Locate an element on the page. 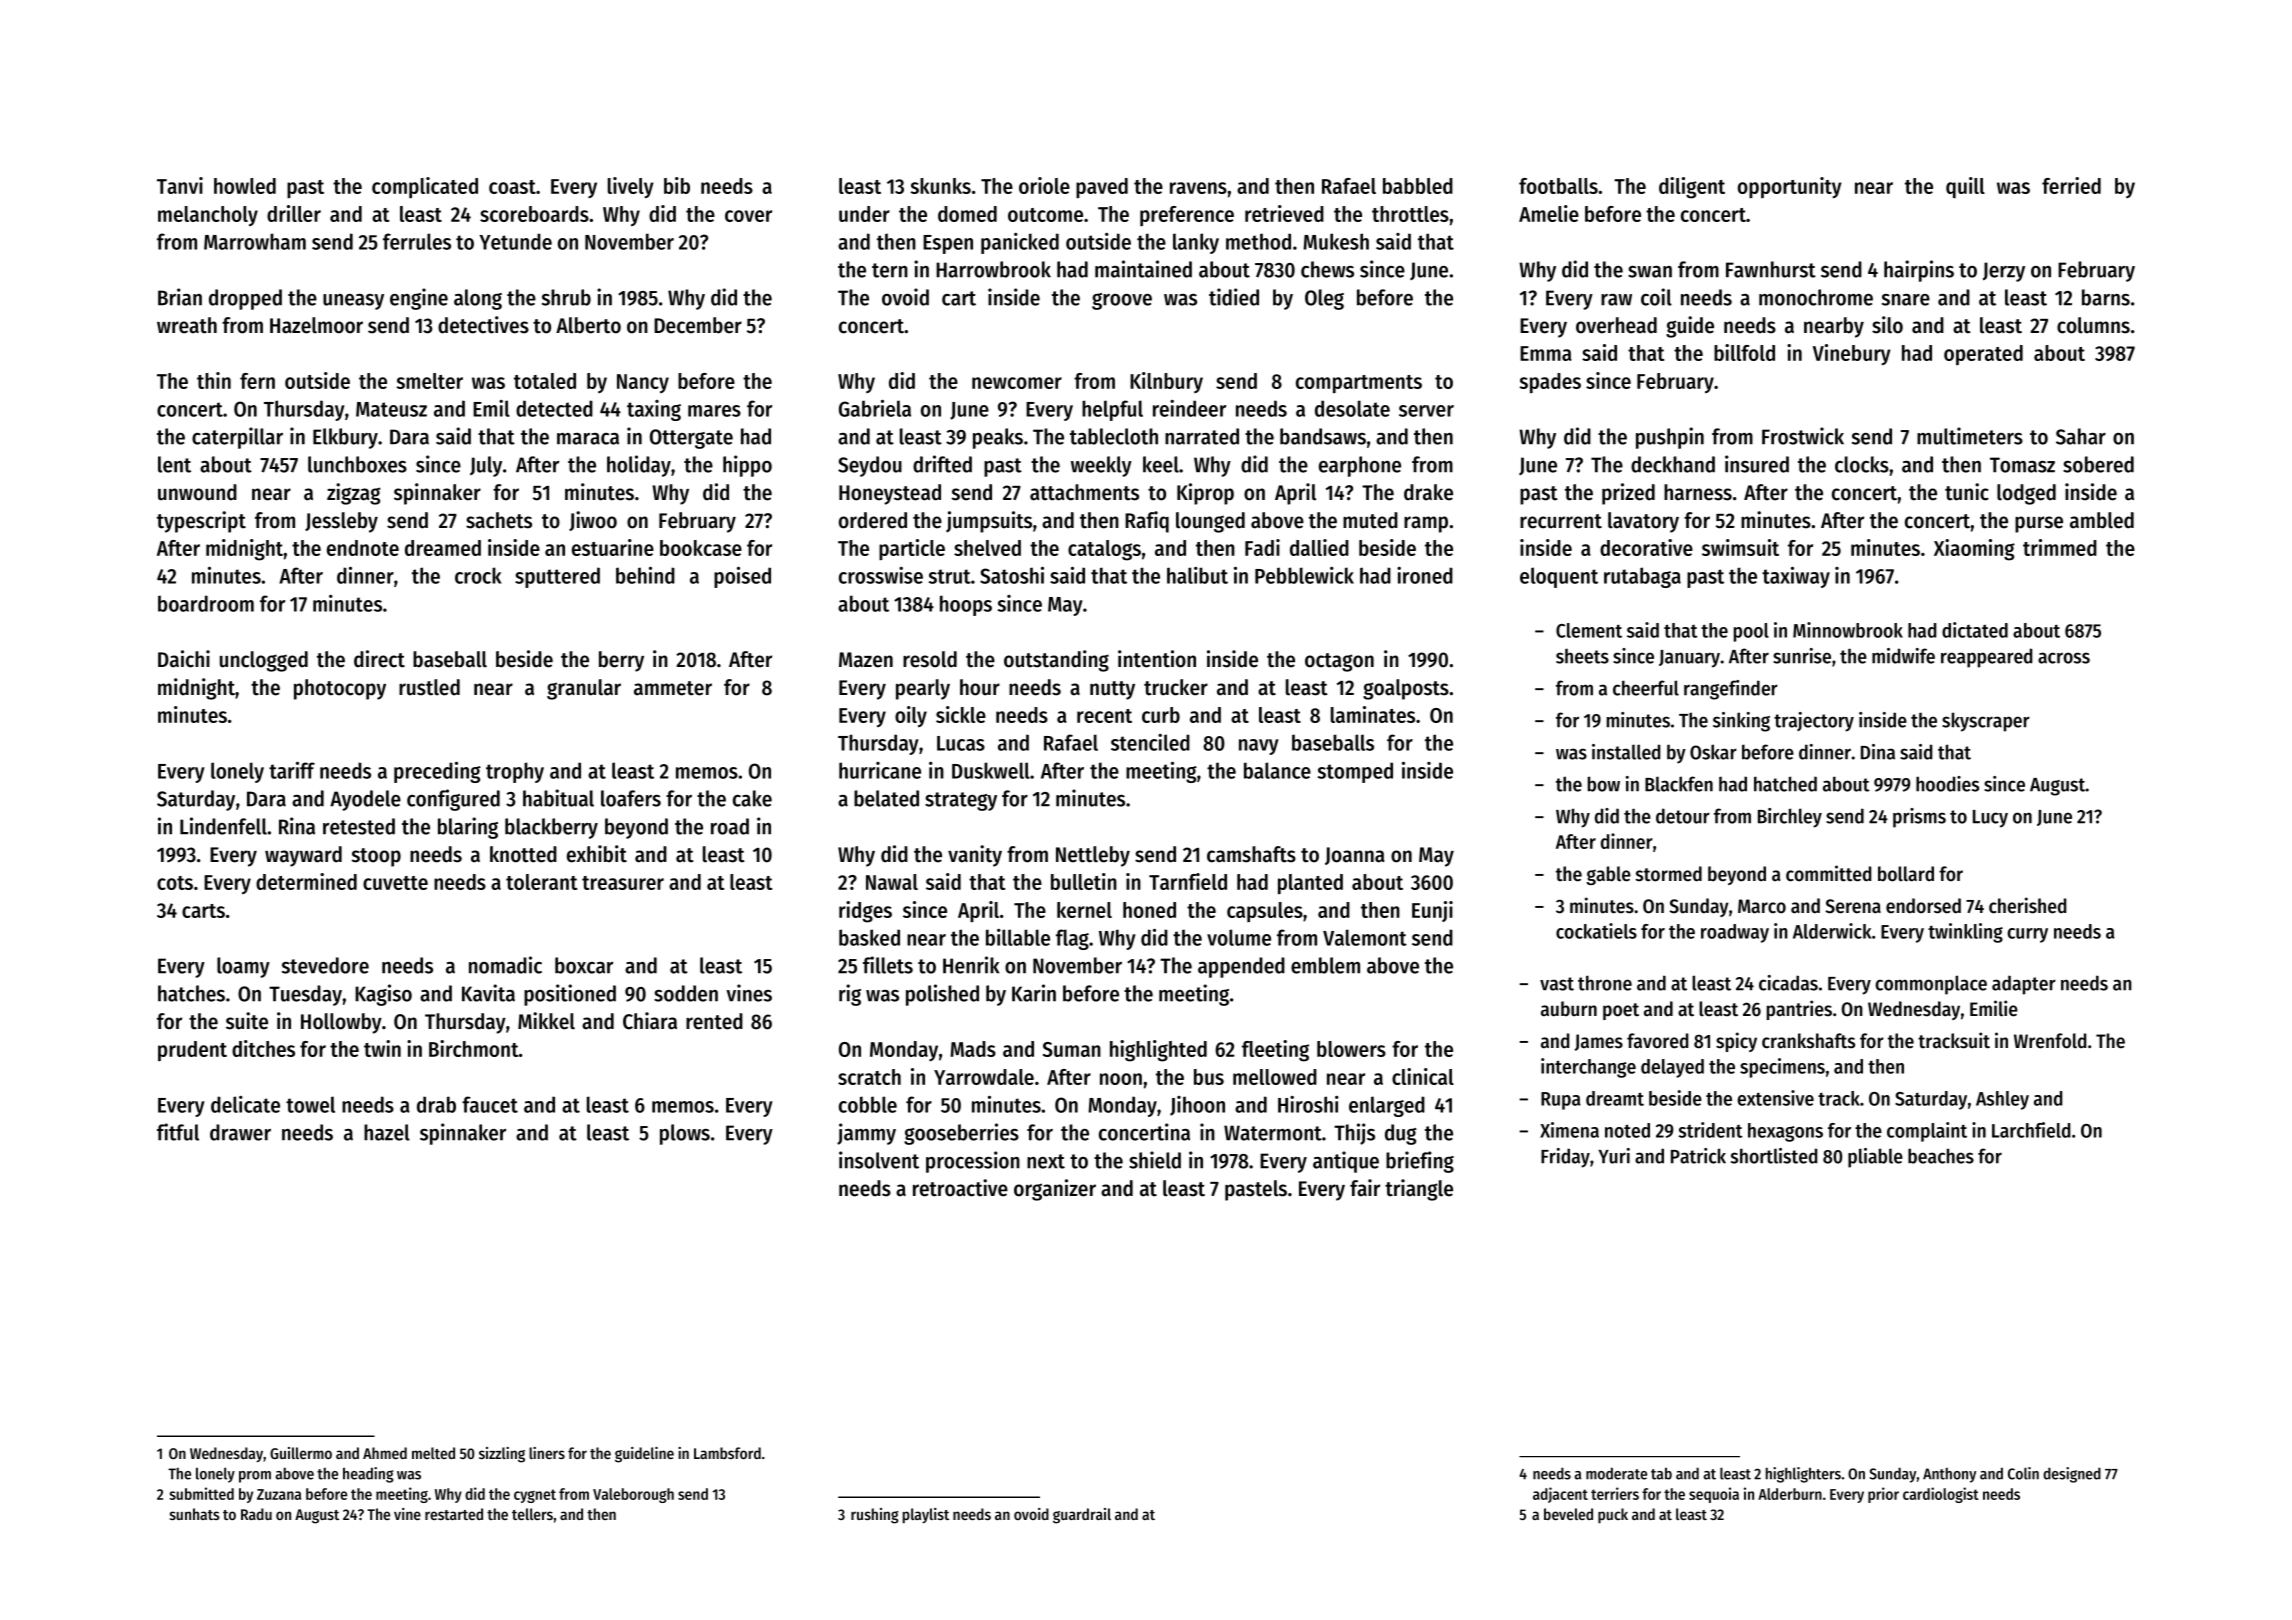  diligent is located at coordinates (1692, 188).
